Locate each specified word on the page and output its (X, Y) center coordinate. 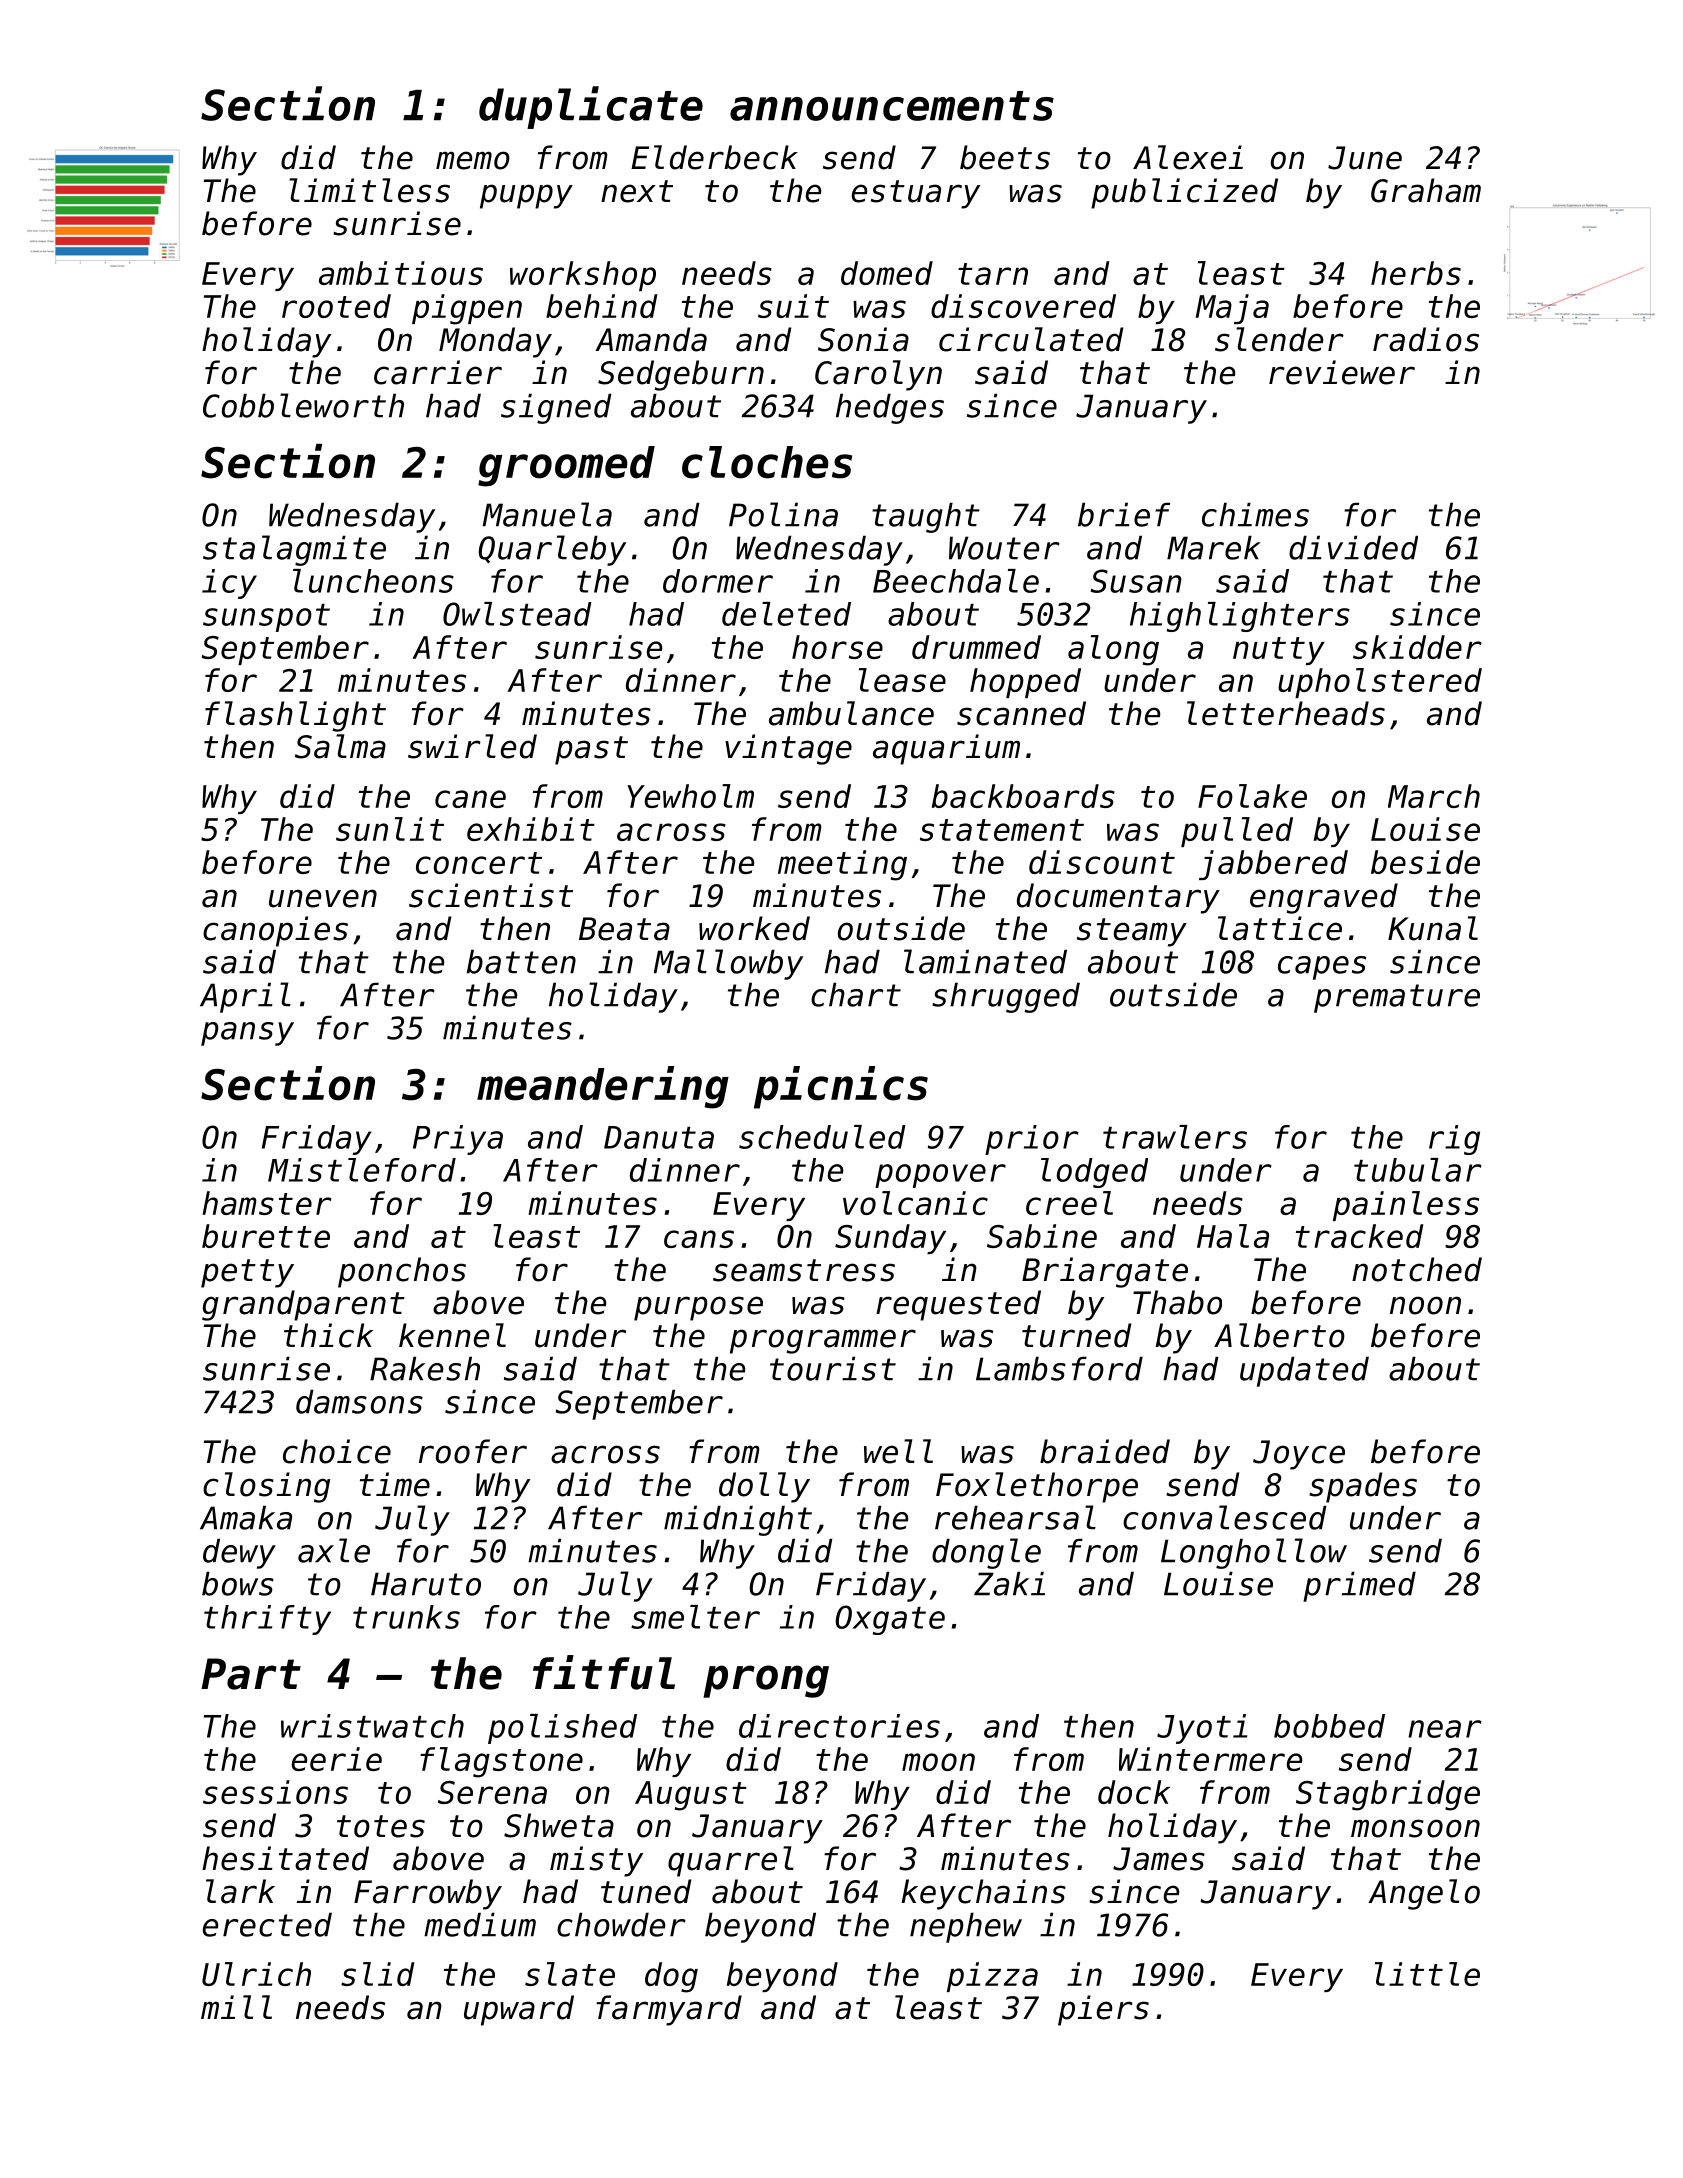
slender (1279, 339)
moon (938, 1762)
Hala (1233, 1236)
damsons (359, 1401)
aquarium (946, 749)
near (1445, 1729)
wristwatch (372, 1726)
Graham (1426, 190)
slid (378, 1974)
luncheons (373, 581)
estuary (916, 194)
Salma (340, 746)
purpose (698, 1308)
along (1113, 650)
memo (473, 160)
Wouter (1004, 548)
